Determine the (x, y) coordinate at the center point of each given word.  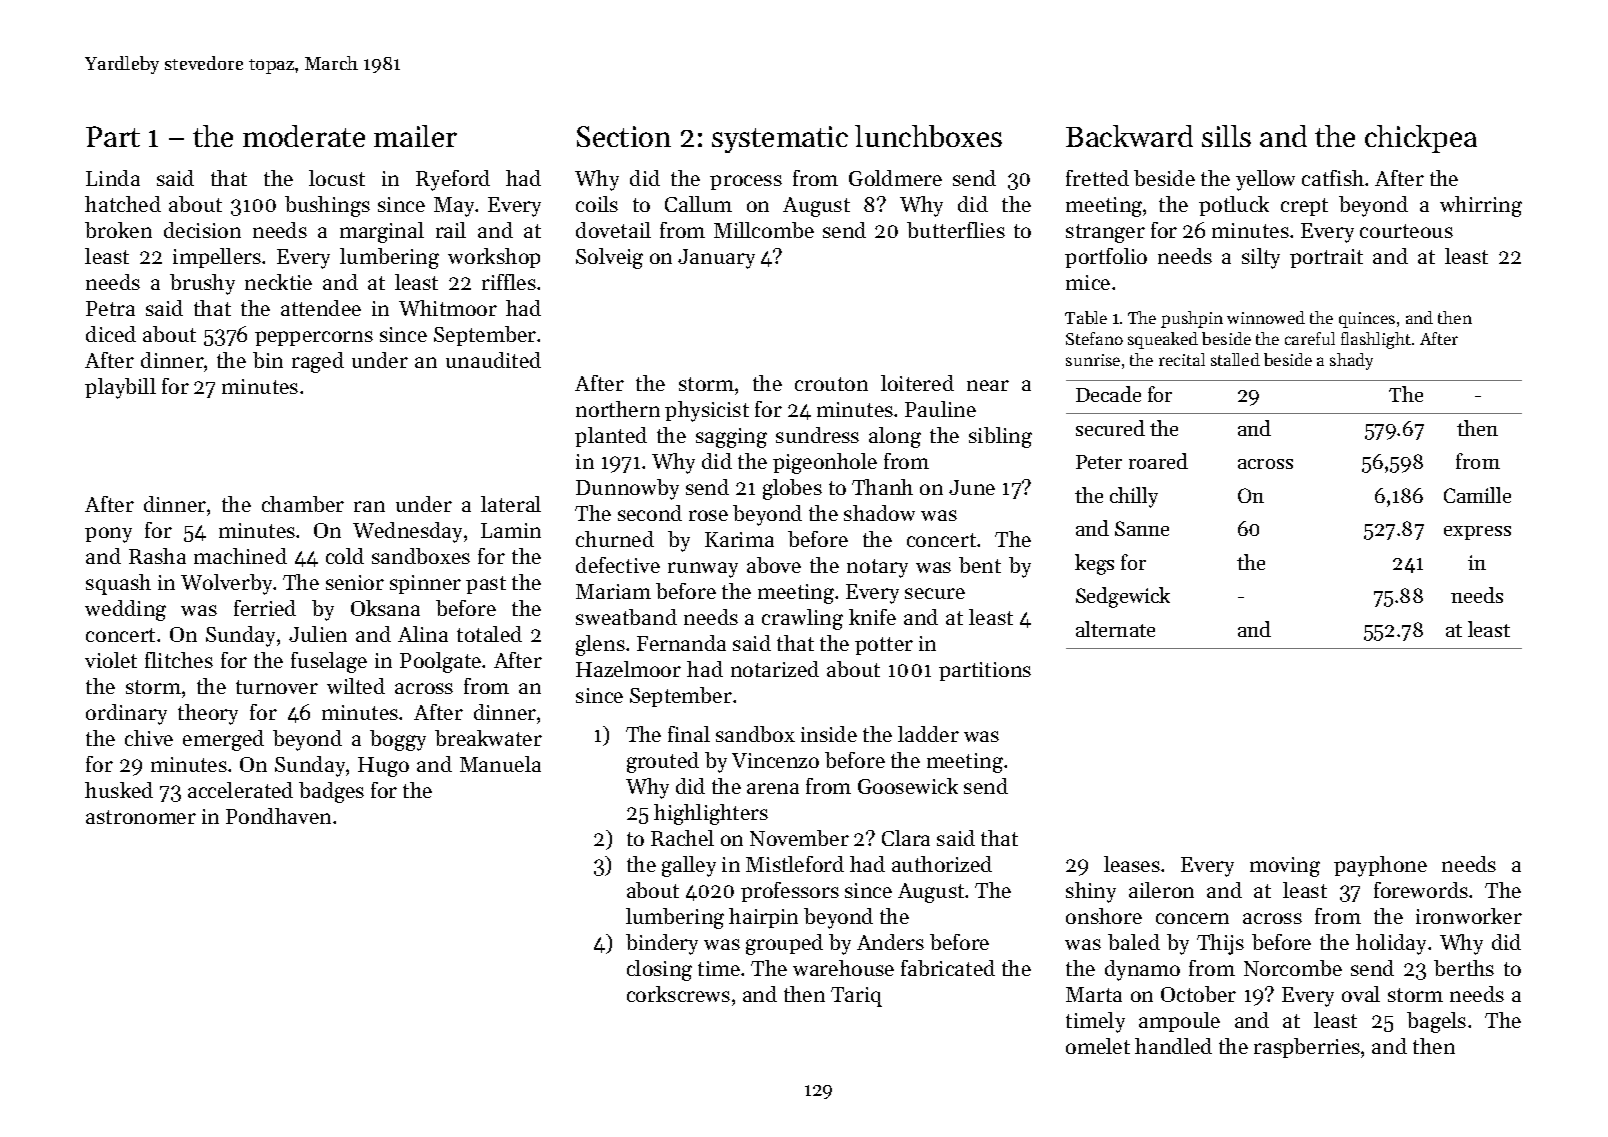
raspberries (1307, 1048)
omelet (1098, 1046)
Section (624, 136)
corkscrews (678, 994)
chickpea (1421, 139)
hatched (123, 204)
